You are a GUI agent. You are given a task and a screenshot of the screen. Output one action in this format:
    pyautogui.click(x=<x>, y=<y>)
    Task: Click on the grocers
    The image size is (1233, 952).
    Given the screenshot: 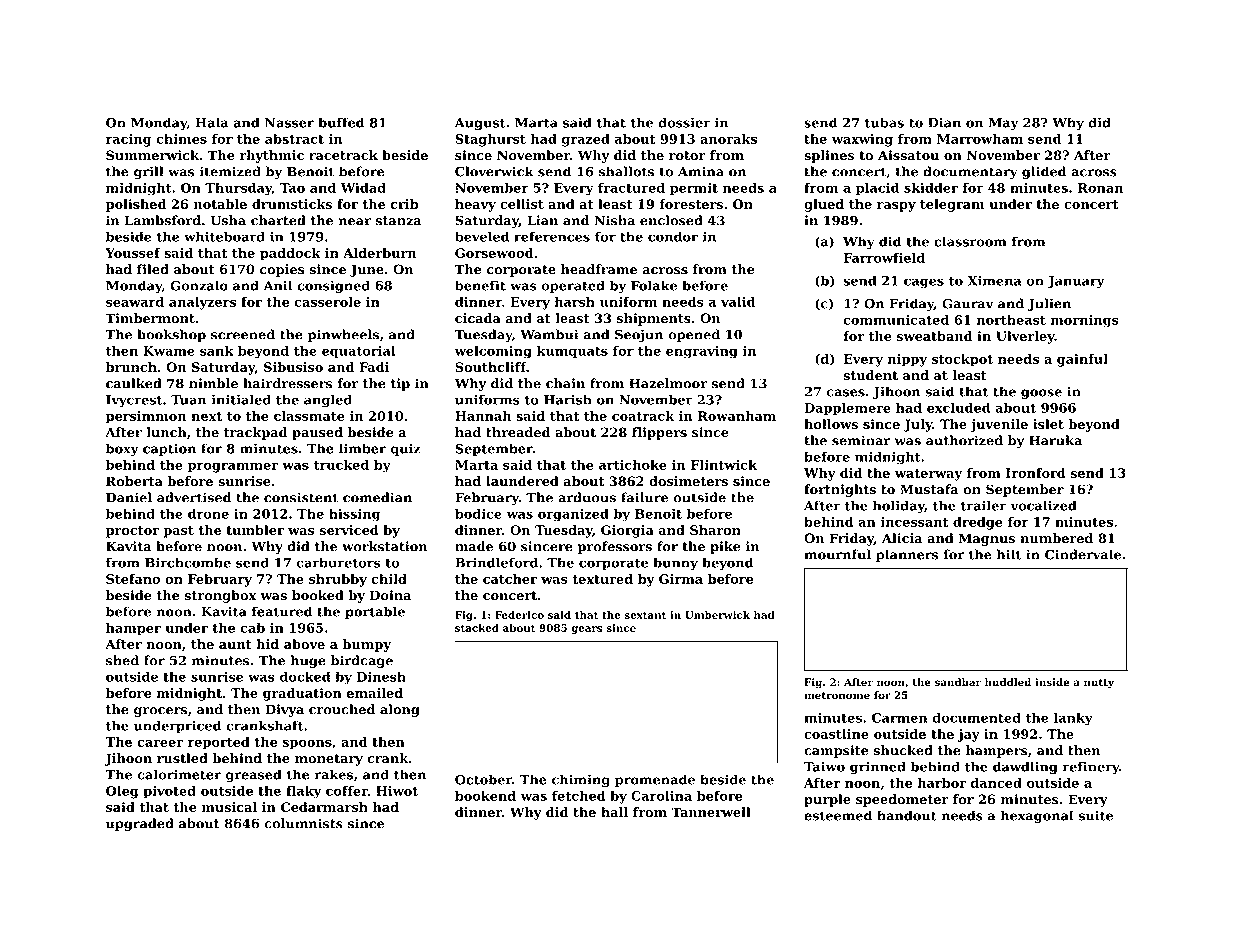 What is the action you would take?
    pyautogui.click(x=160, y=712)
